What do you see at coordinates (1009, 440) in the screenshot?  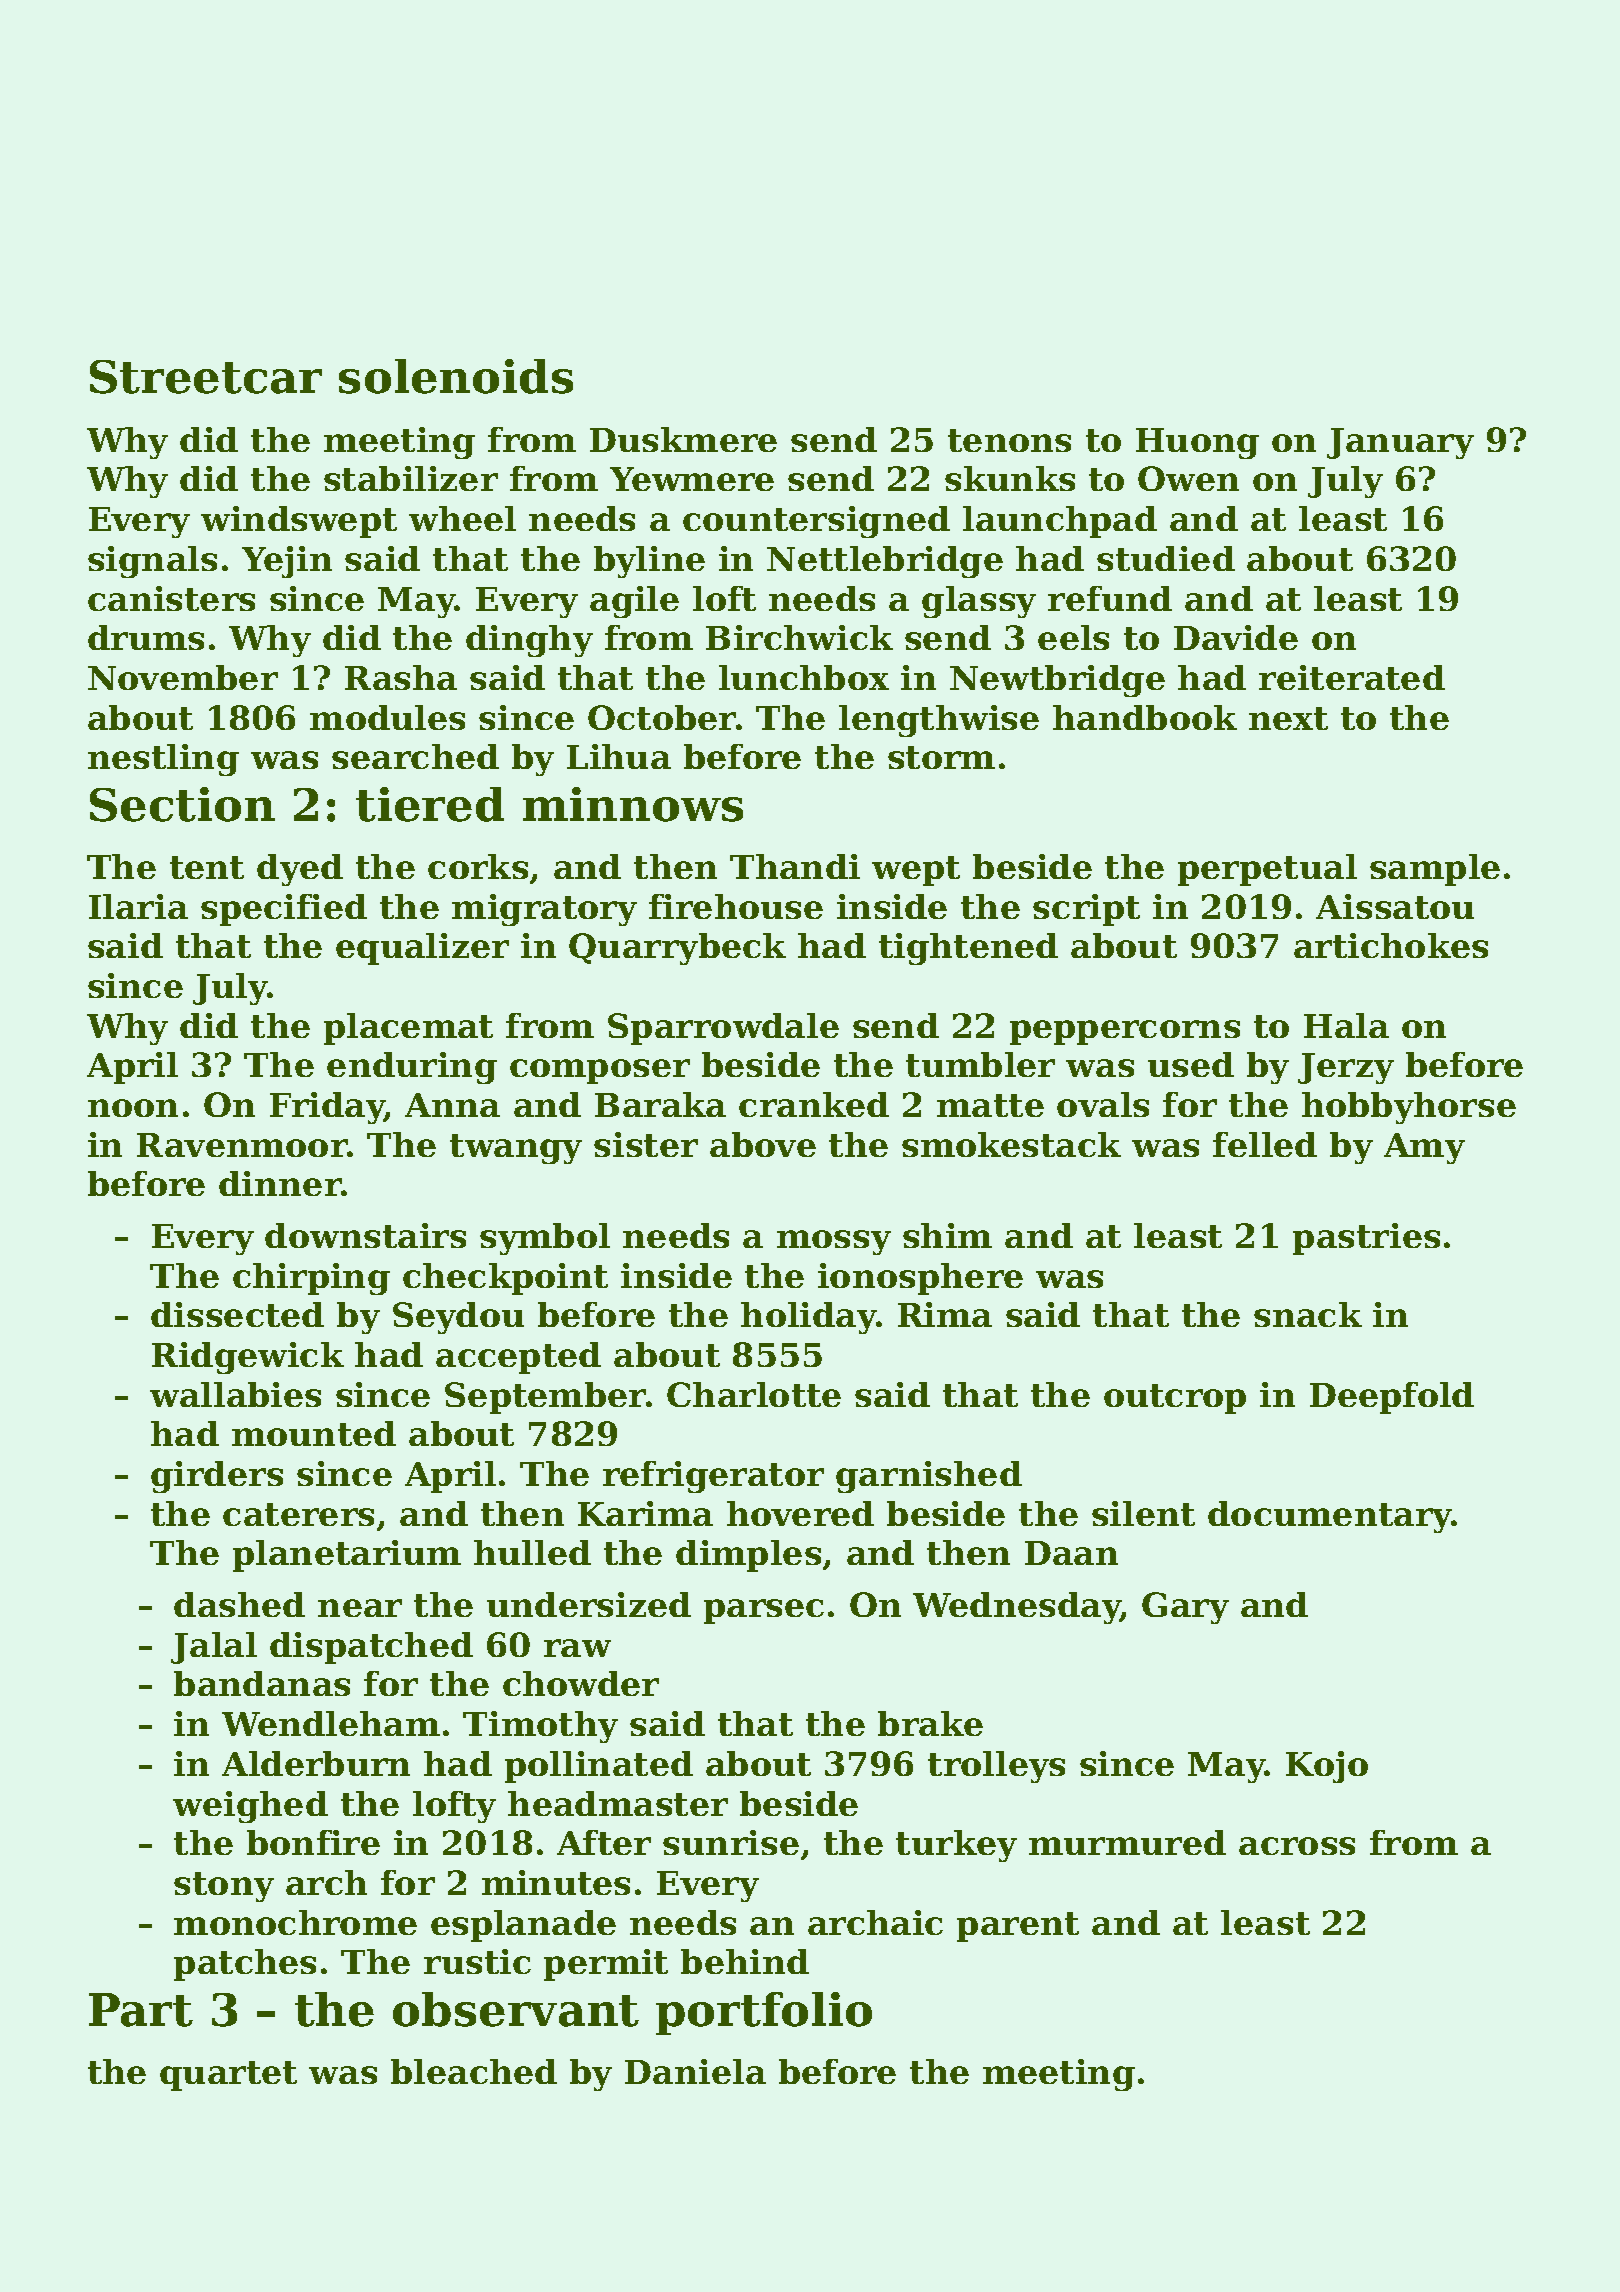 I see `tenons` at bounding box center [1009, 440].
